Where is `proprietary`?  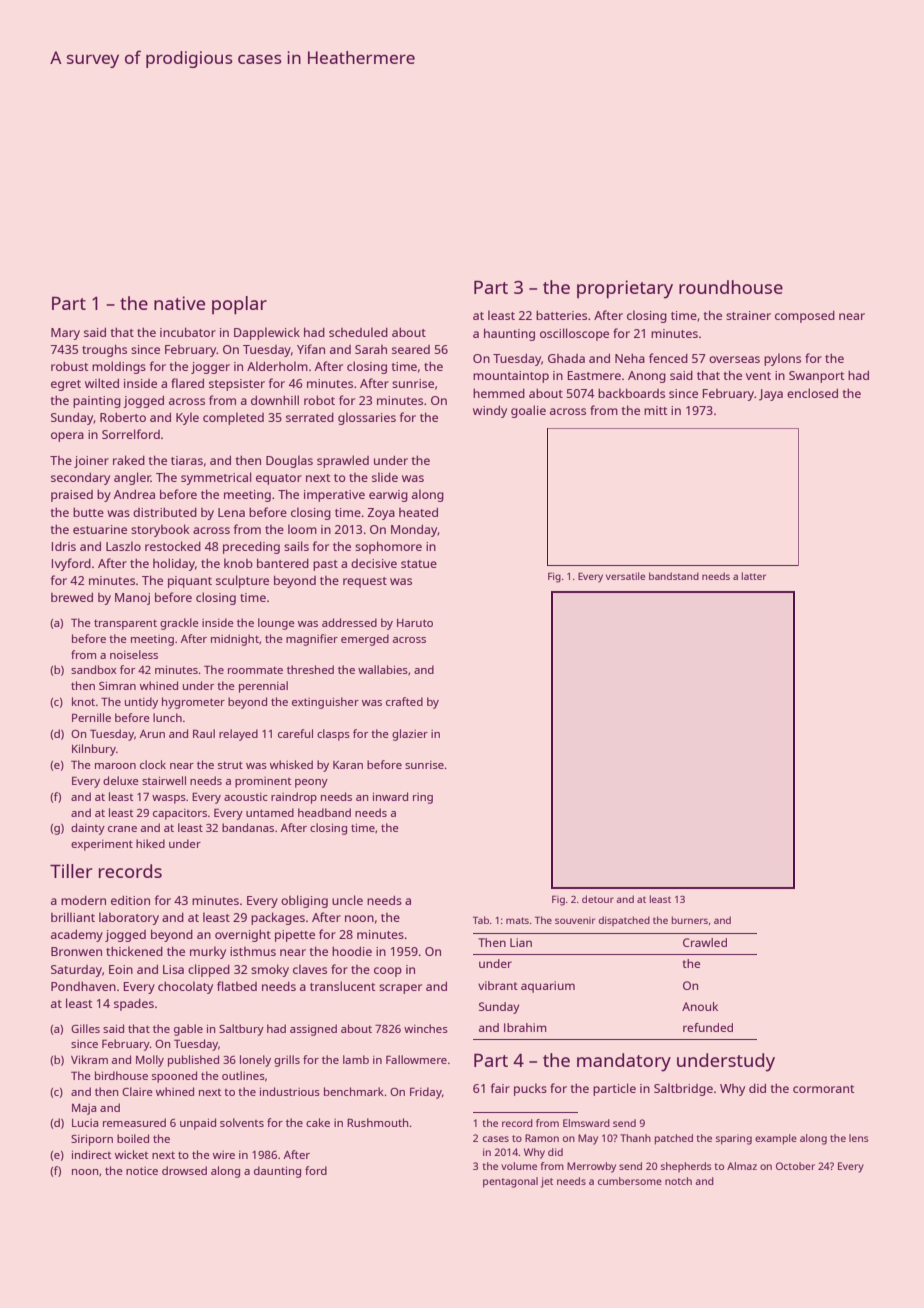 proprietary is located at coordinates (625, 289).
